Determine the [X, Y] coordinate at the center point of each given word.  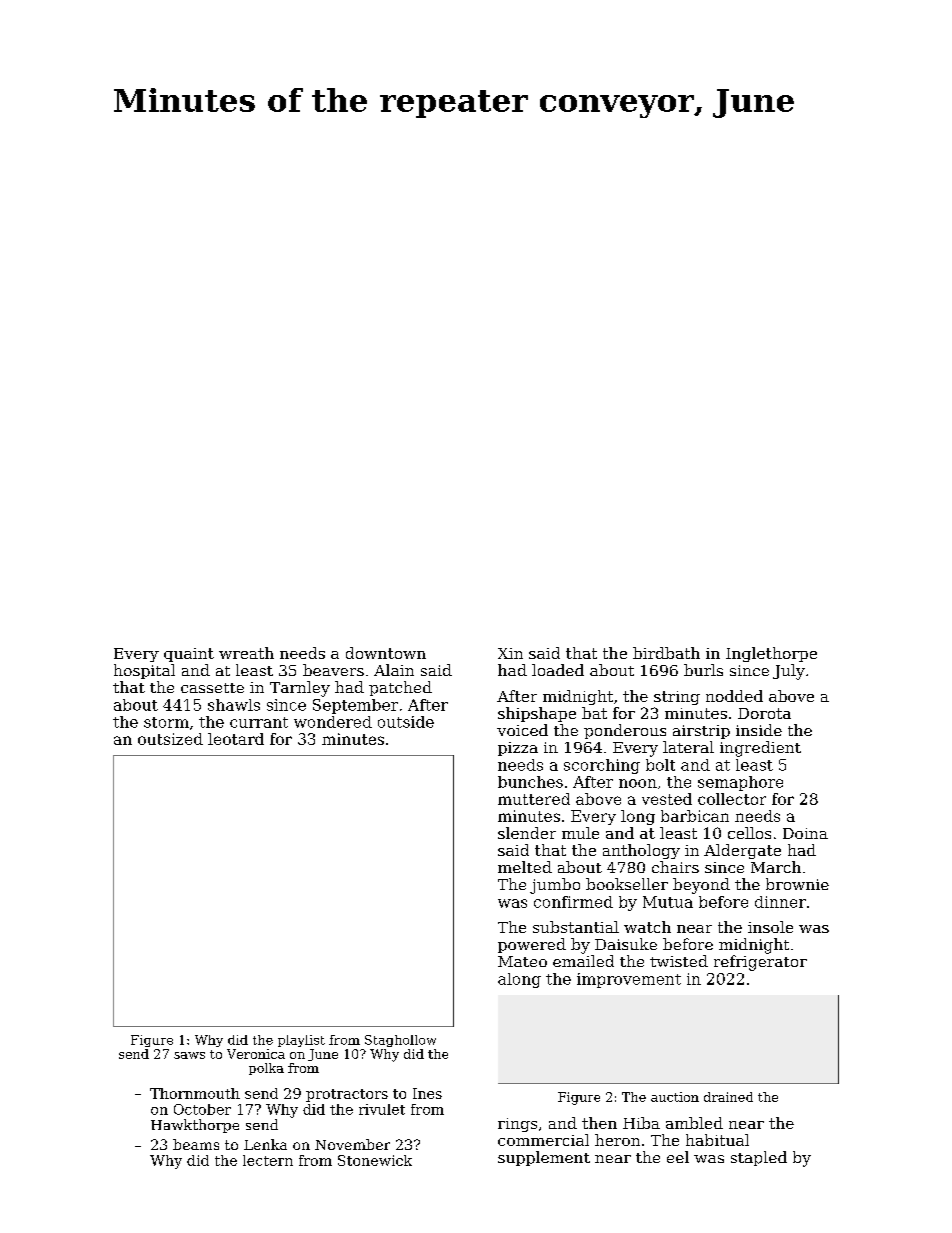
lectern [268, 1160]
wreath [246, 653]
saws [189, 1055]
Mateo [522, 961]
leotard [236, 739]
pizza [518, 749]
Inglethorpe [771, 654]
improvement [629, 980]
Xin [510, 653]
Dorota [764, 713]
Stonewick [375, 1160]
